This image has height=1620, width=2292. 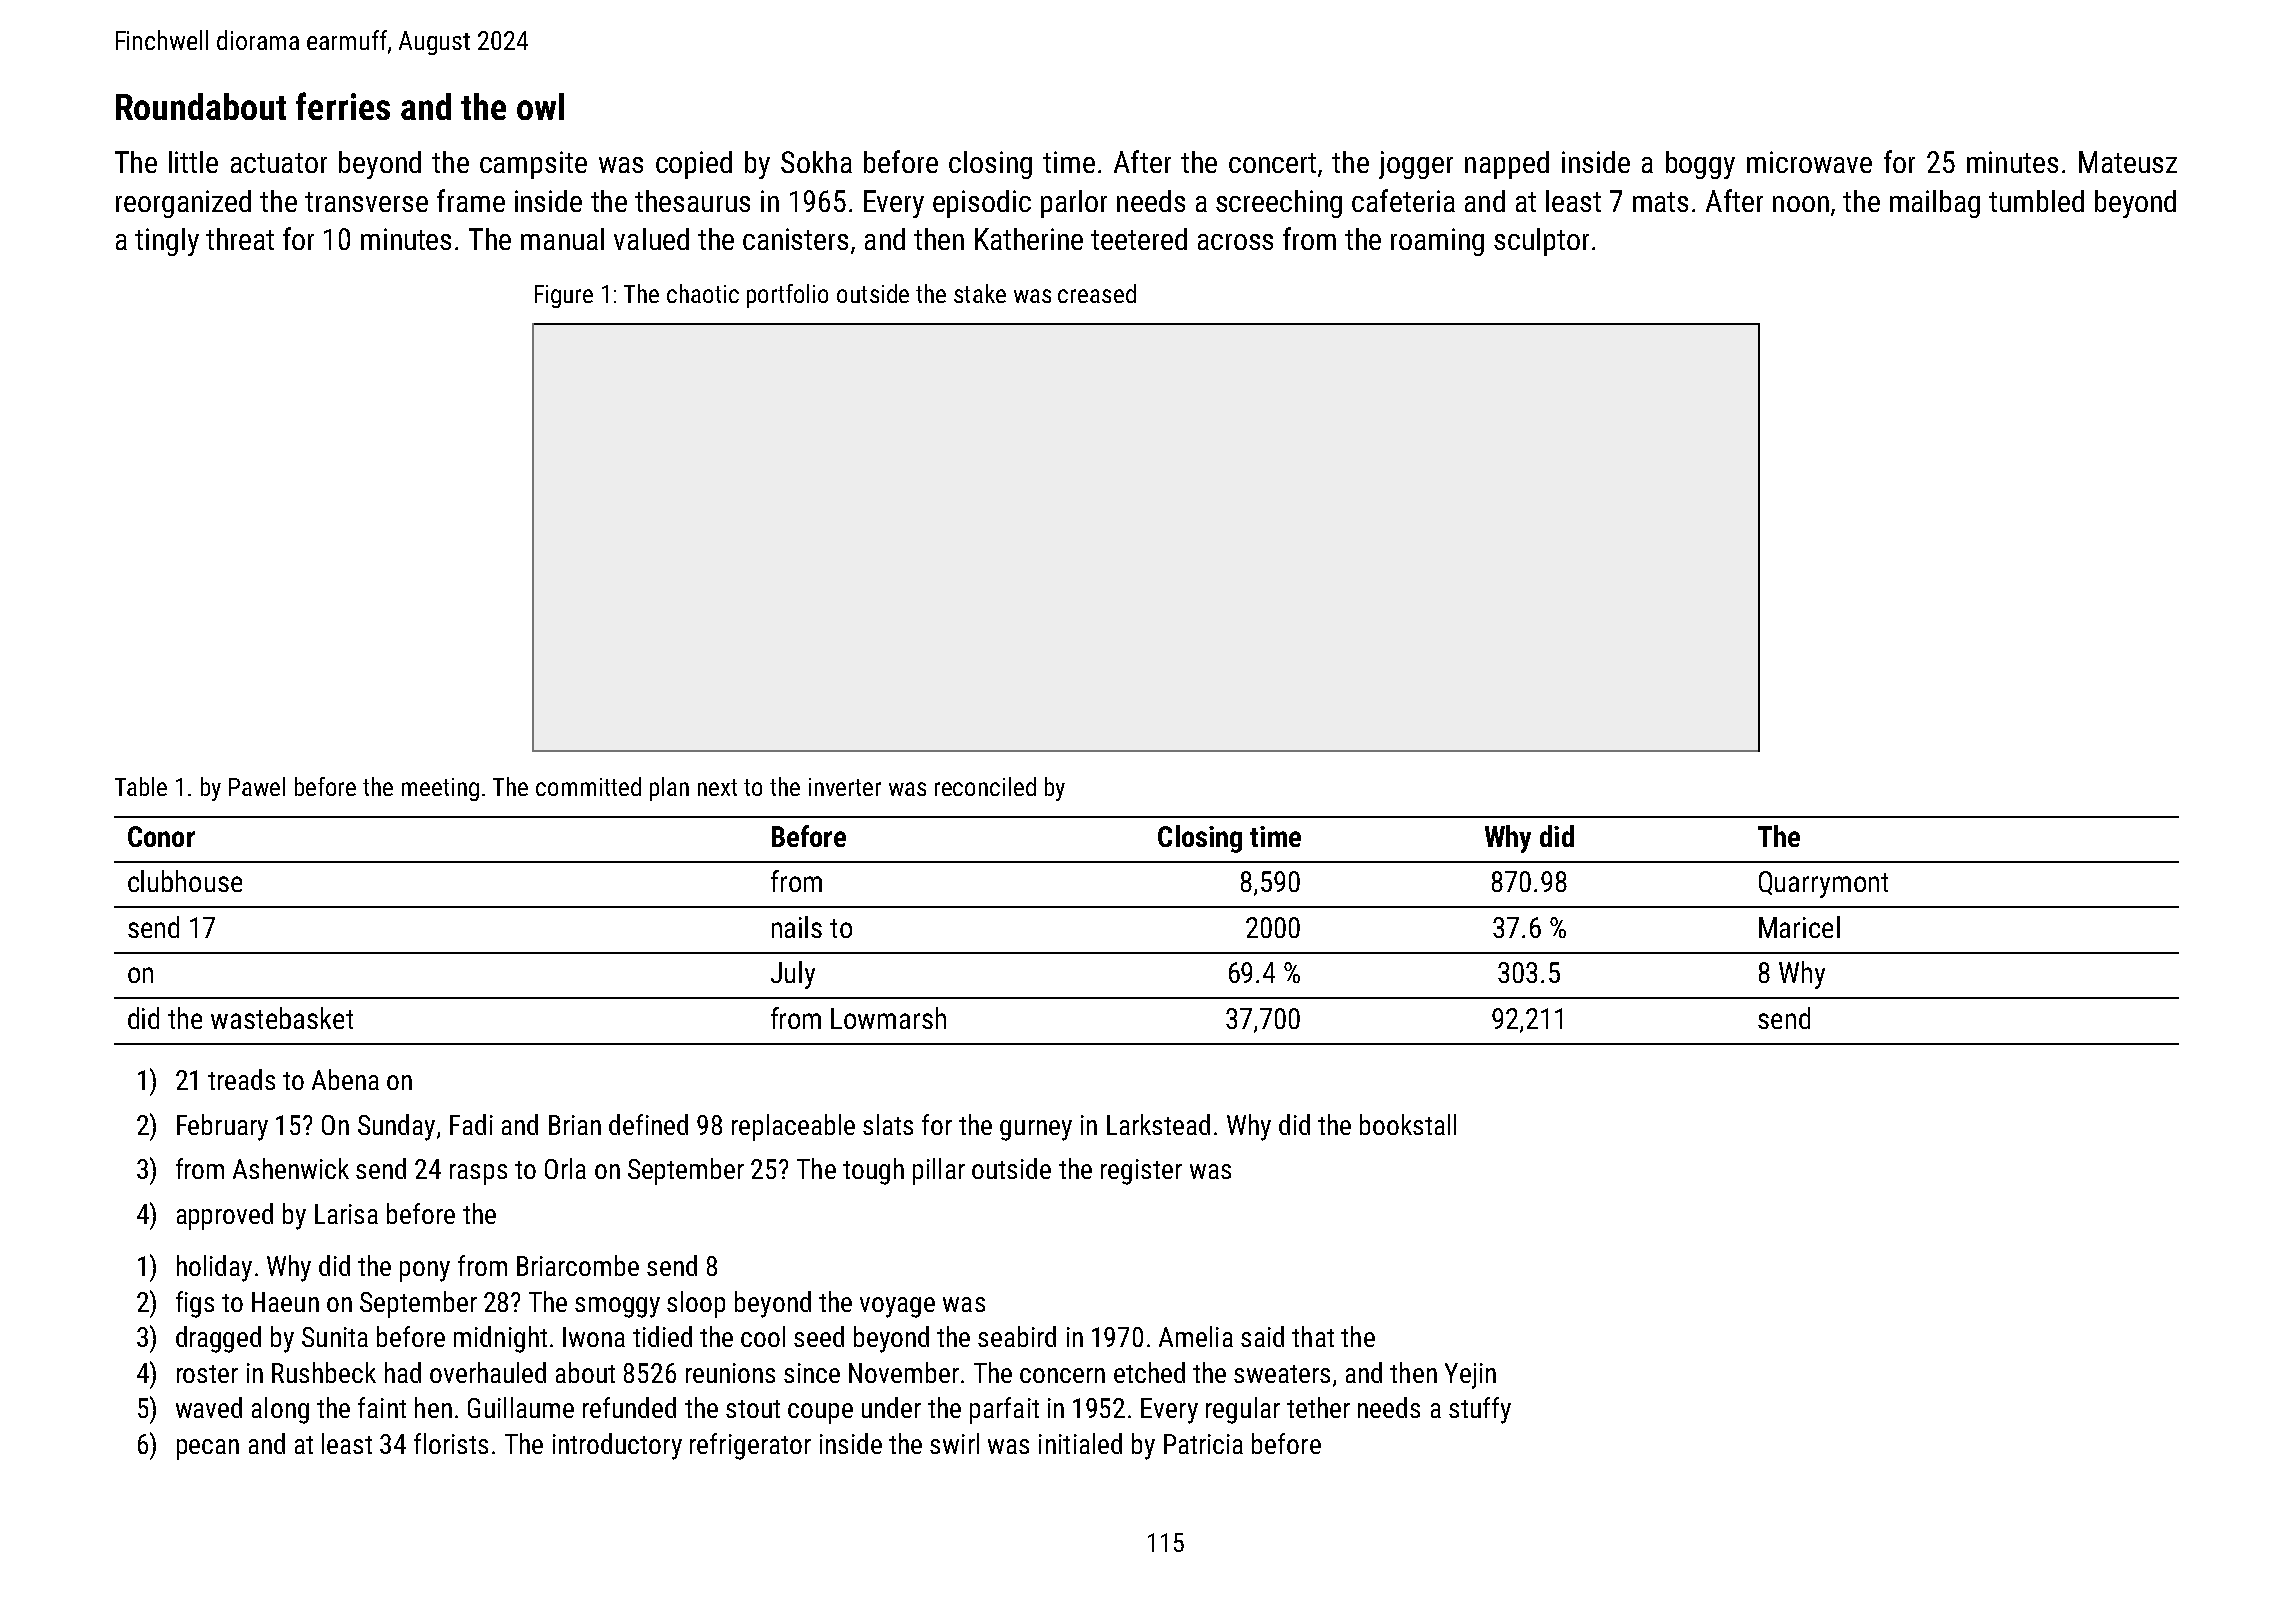 What do you see at coordinates (440, 789) in the image?
I see `meeting` at bounding box center [440, 789].
